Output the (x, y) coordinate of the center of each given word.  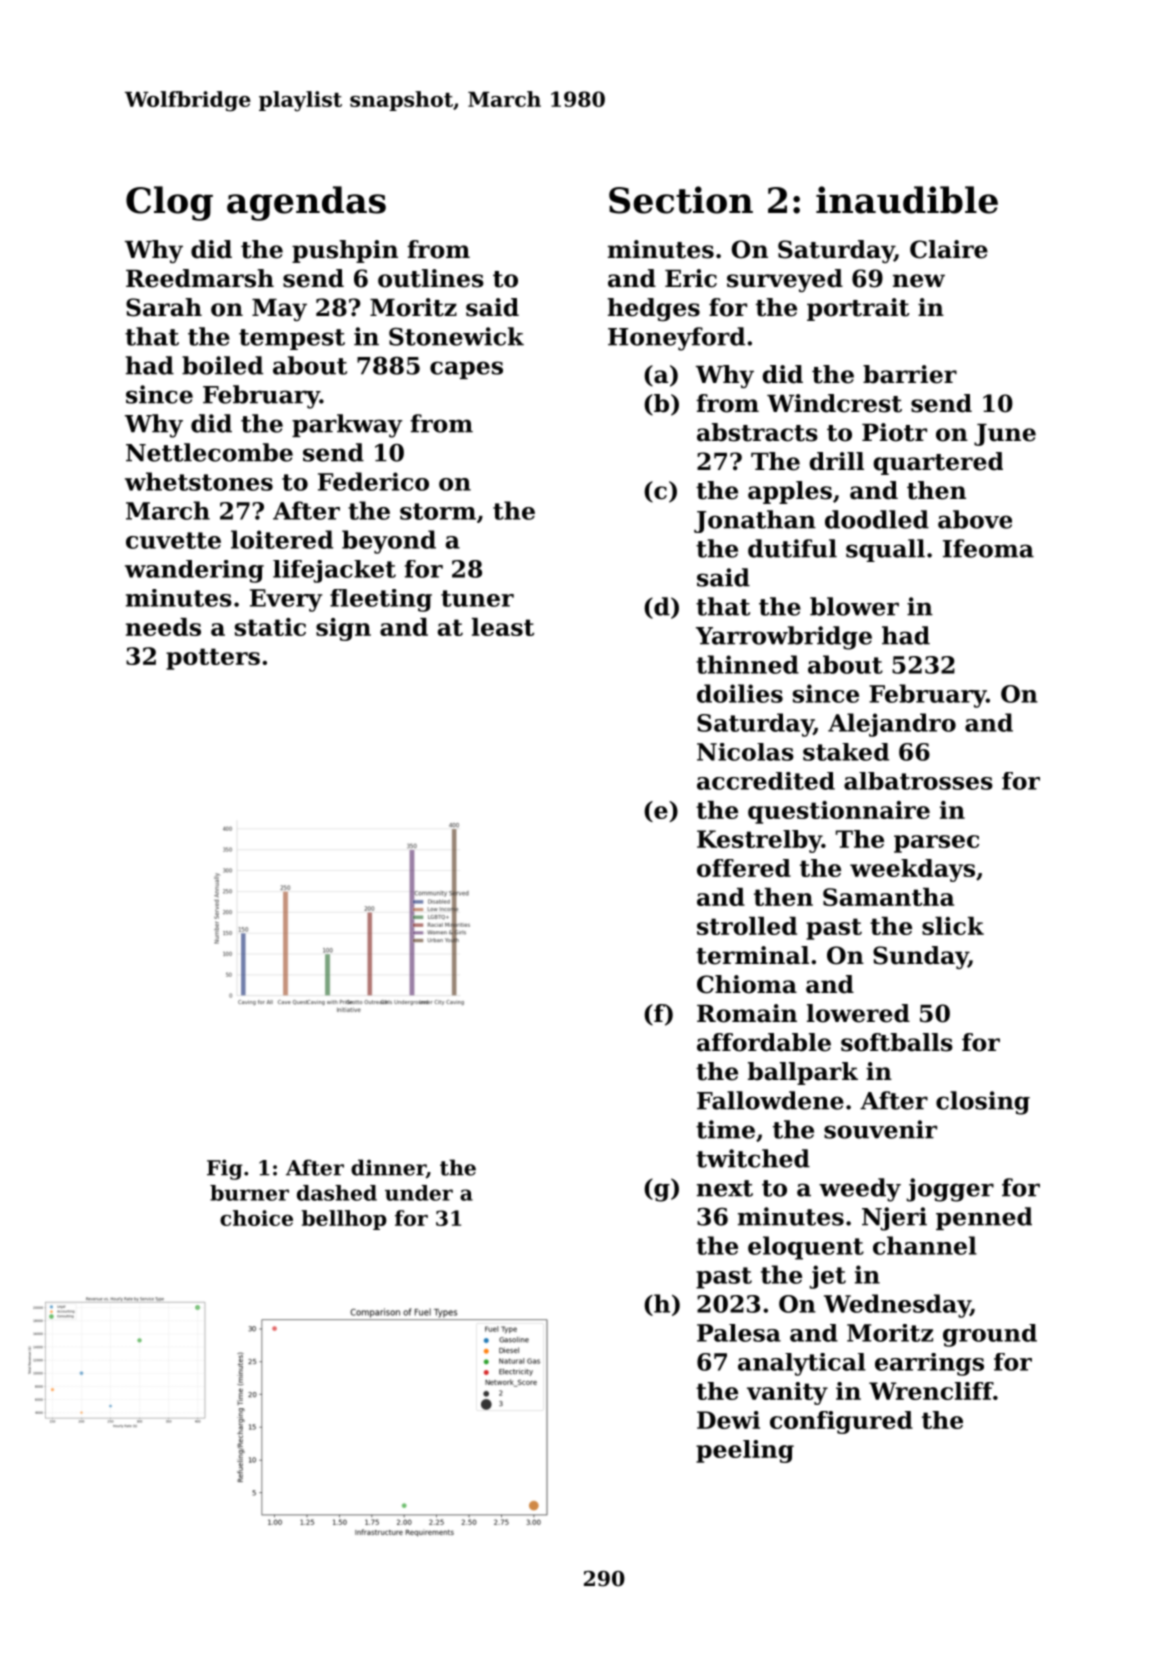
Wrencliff (931, 1391)
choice (256, 1218)
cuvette (173, 540)
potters (213, 659)
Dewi (728, 1420)
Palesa (739, 1333)
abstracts (757, 432)
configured (841, 1422)
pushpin (345, 251)
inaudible (907, 200)
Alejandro (892, 725)
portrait (858, 309)
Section (681, 200)
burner (249, 1193)
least (503, 627)
